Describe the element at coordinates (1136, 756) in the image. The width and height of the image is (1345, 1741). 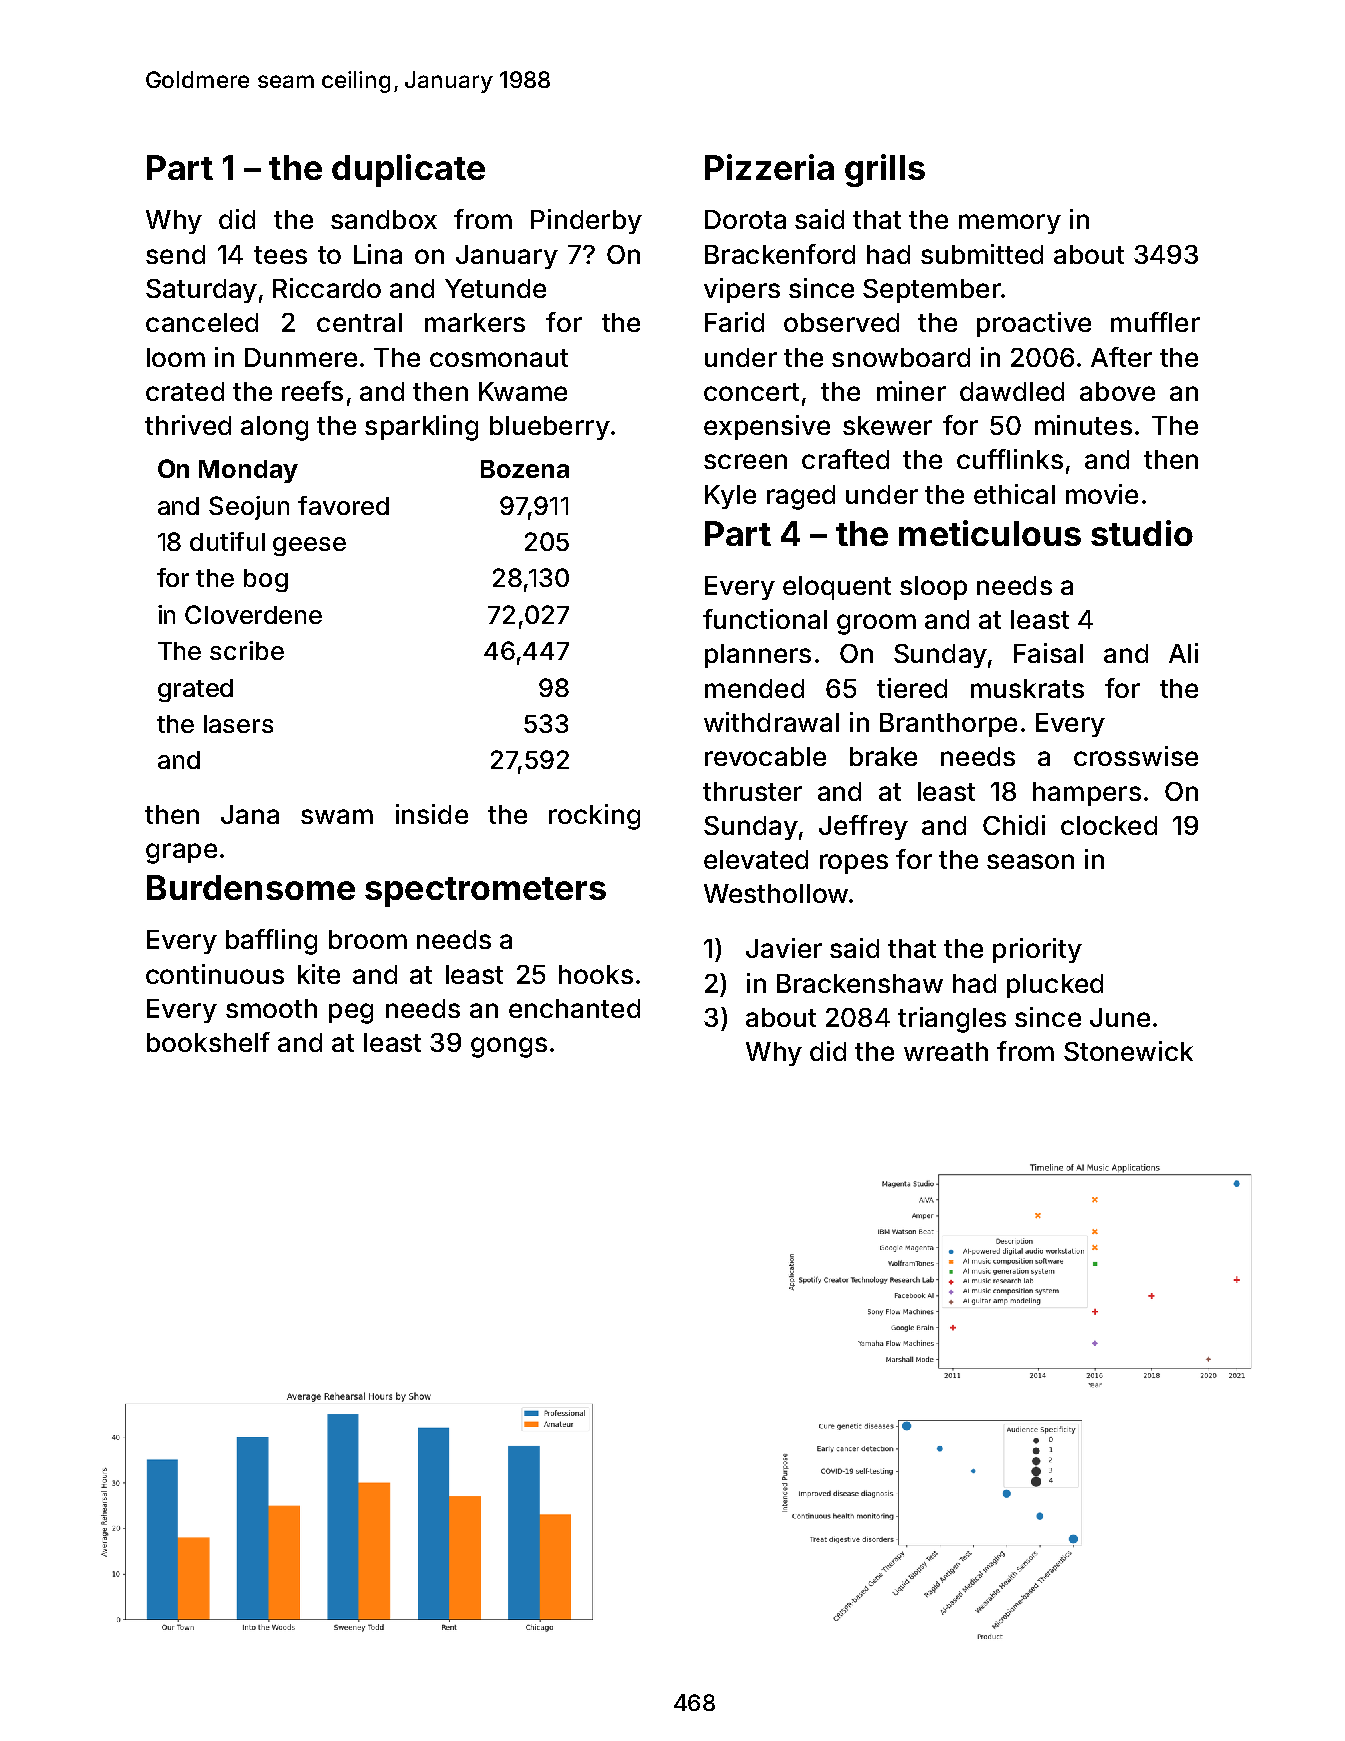
I see `crosswise` at that location.
